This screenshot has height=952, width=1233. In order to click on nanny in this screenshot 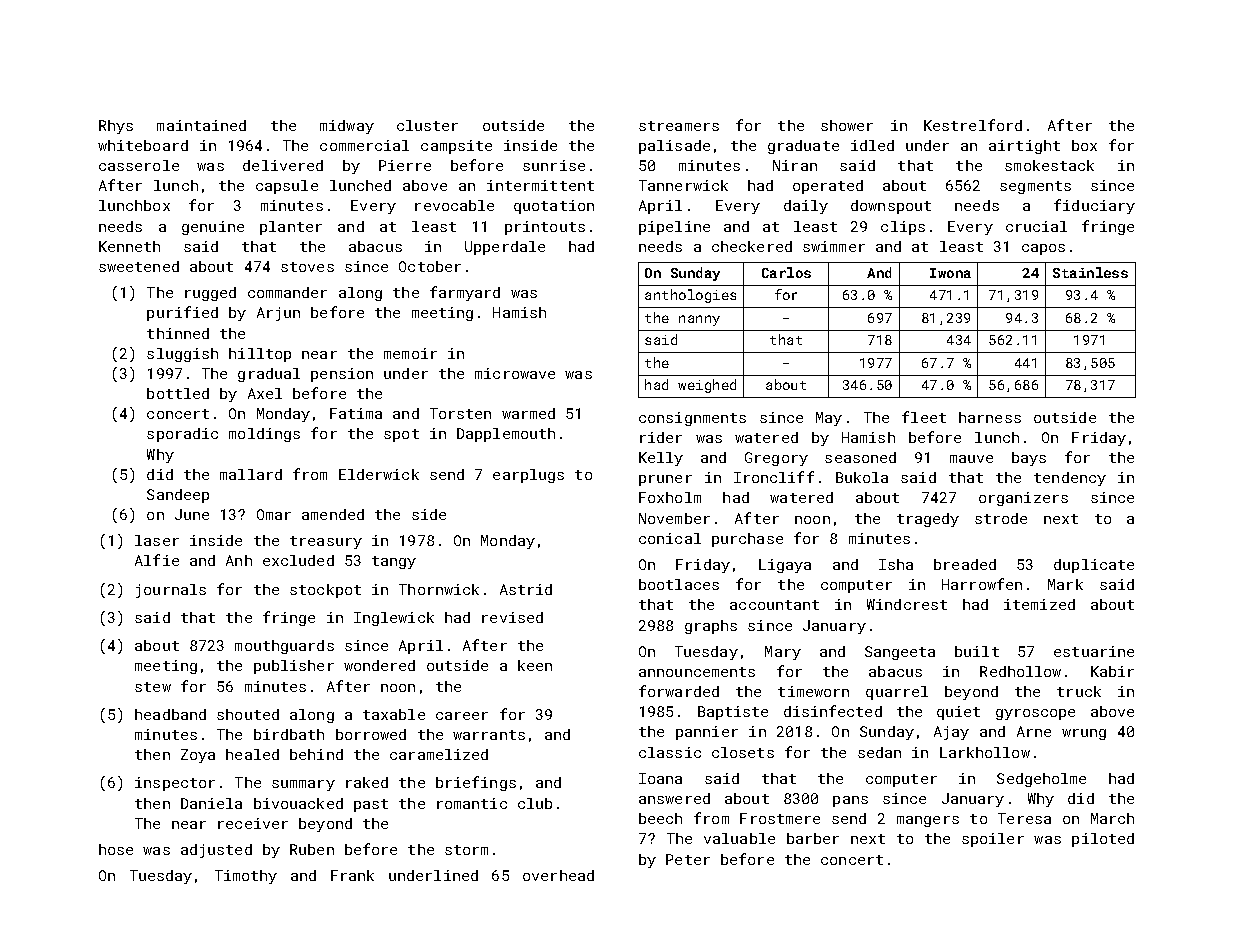, I will do `click(699, 320)`.
